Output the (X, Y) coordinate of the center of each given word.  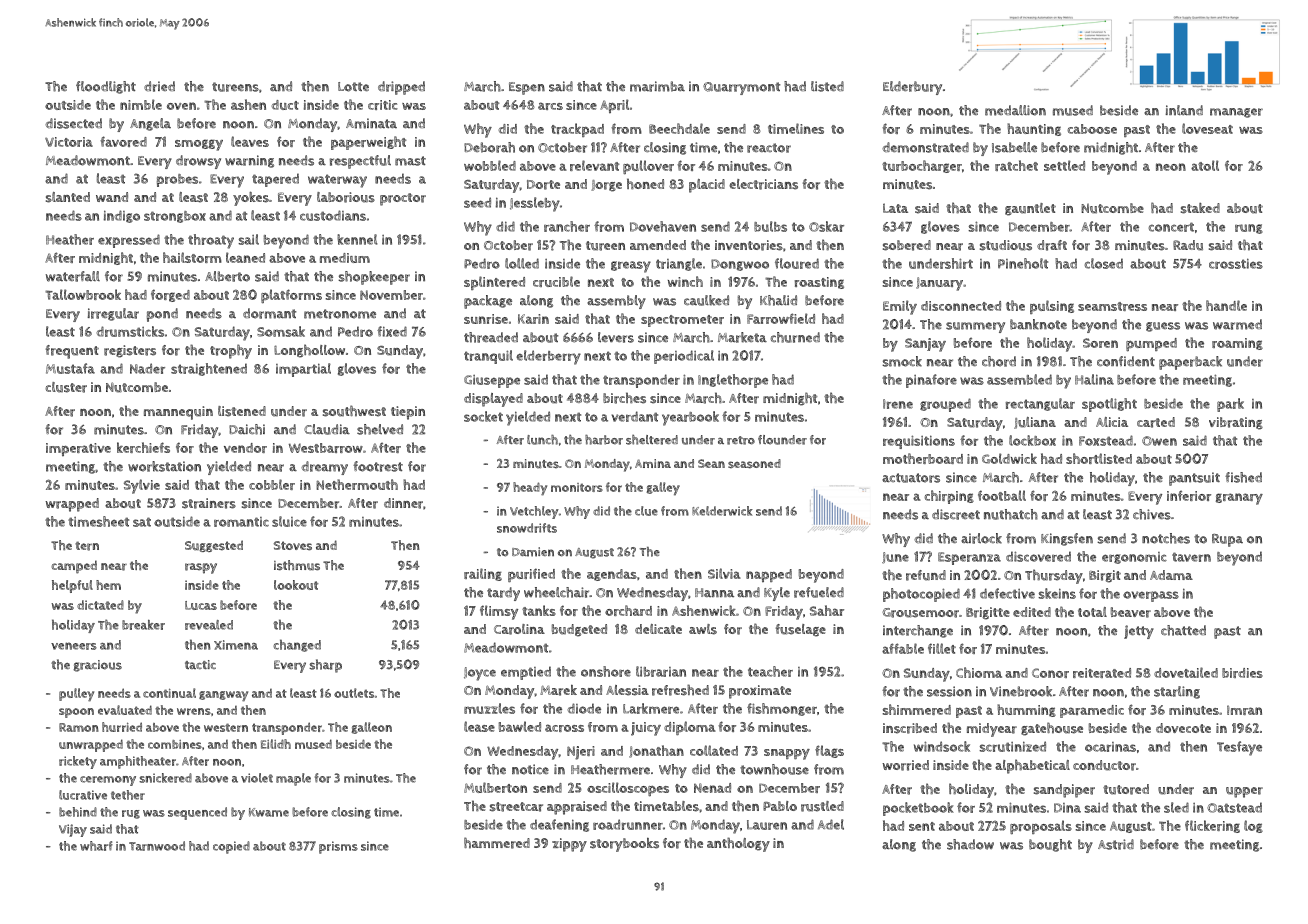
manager (1236, 113)
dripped (401, 88)
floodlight (106, 87)
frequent (72, 352)
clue (646, 511)
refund (926, 575)
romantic (241, 522)
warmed (1237, 324)
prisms (338, 847)
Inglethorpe (733, 381)
